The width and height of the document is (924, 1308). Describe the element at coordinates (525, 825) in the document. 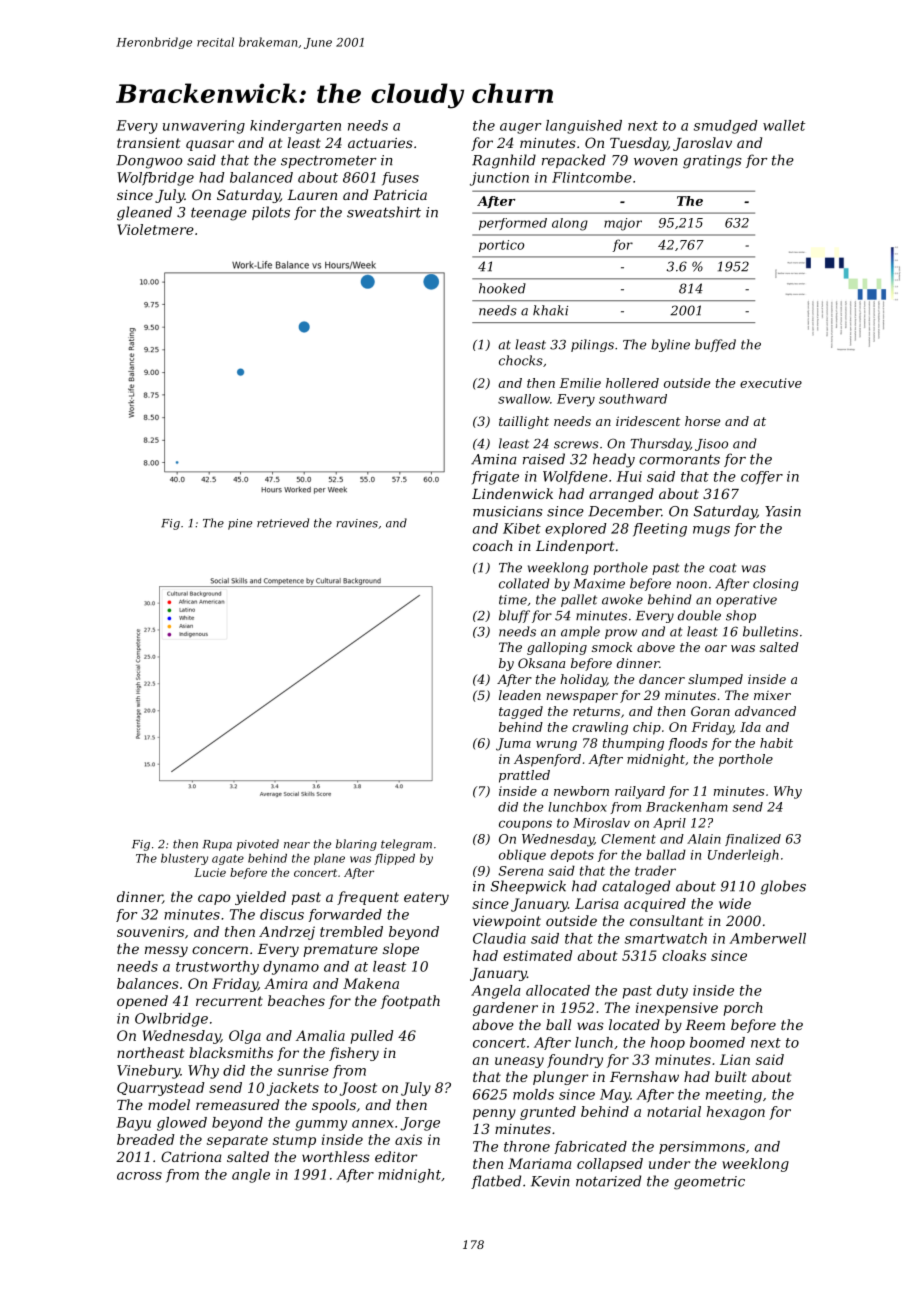

I see `coupons` at that location.
